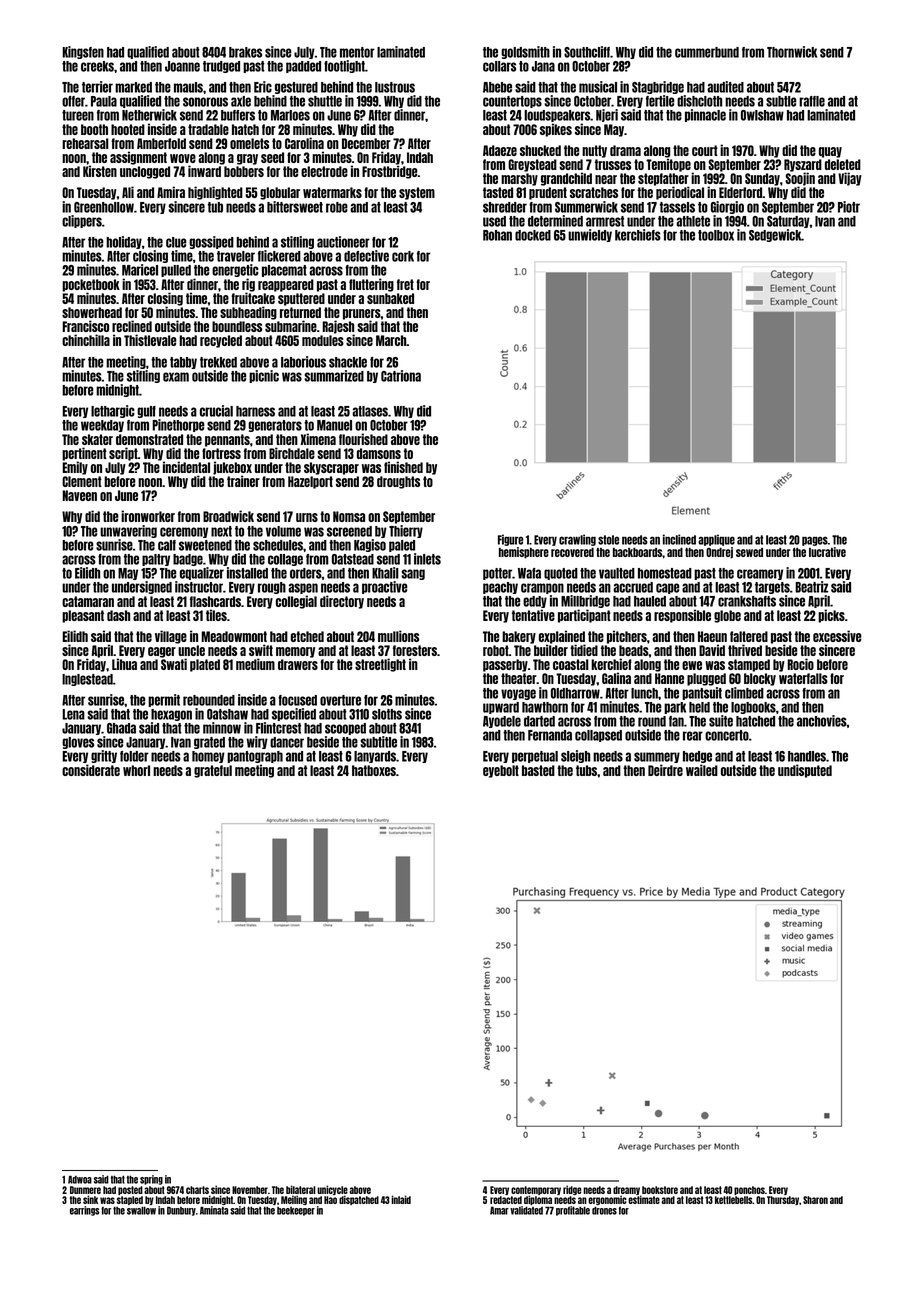  Describe the element at coordinates (775, 235) in the page. I see `Sedgewick` at that location.
